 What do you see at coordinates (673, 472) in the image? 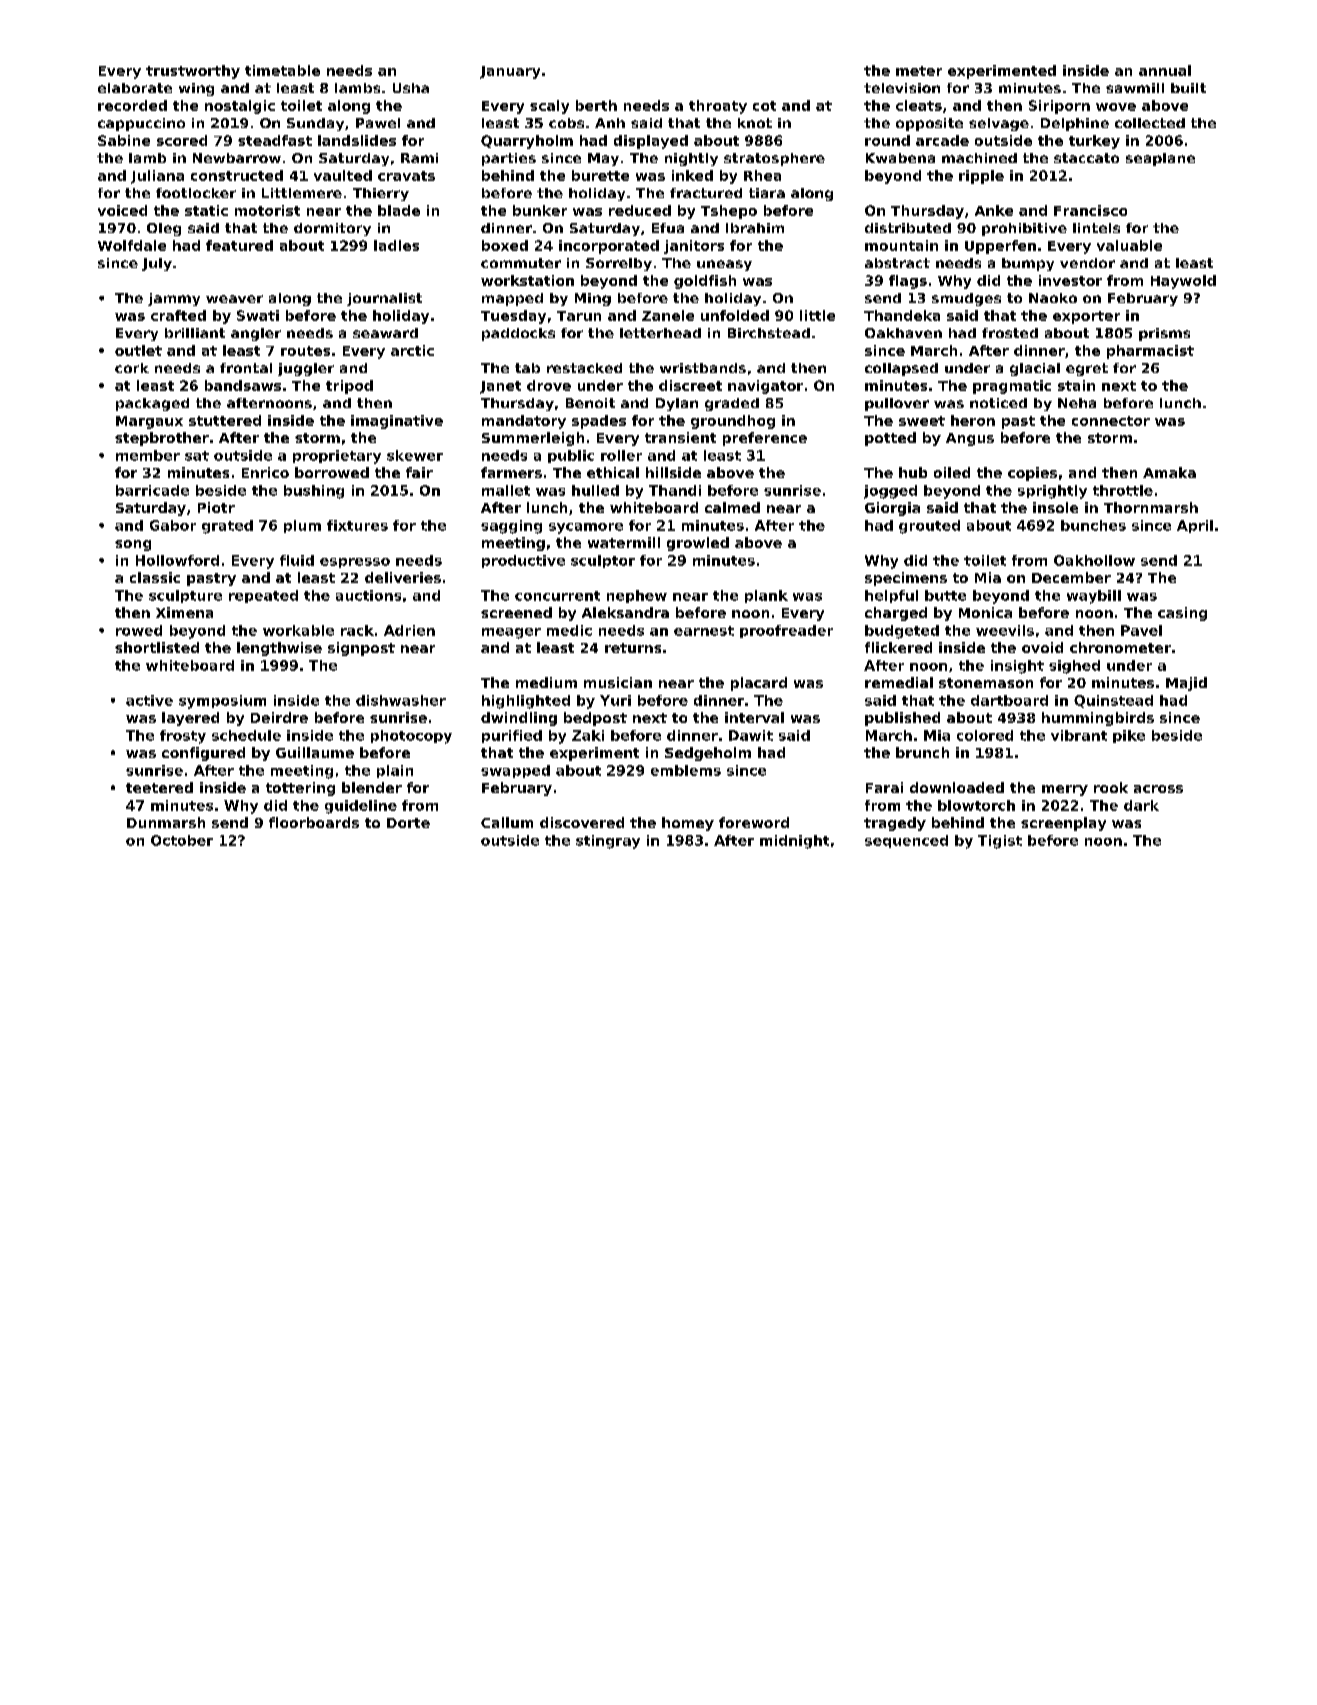
I see `hillside` at bounding box center [673, 472].
